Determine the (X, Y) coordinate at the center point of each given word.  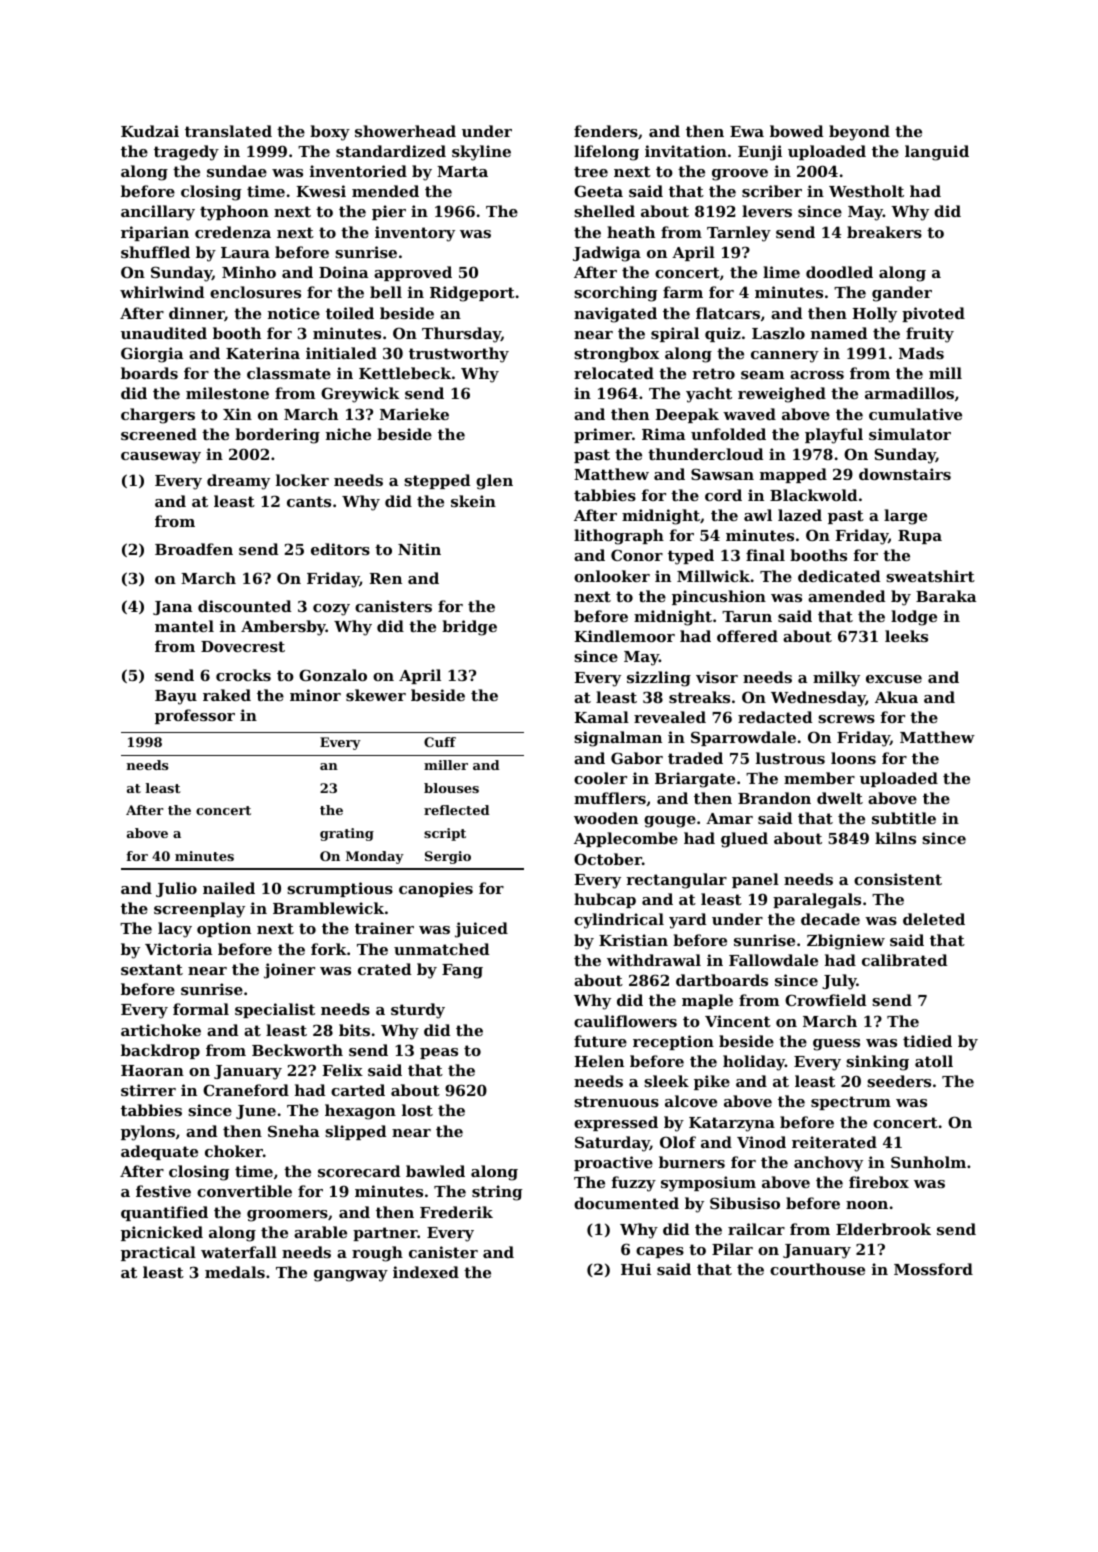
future (600, 1041)
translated (228, 131)
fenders (606, 131)
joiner (289, 971)
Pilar (732, 1249)
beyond (859, 133)
